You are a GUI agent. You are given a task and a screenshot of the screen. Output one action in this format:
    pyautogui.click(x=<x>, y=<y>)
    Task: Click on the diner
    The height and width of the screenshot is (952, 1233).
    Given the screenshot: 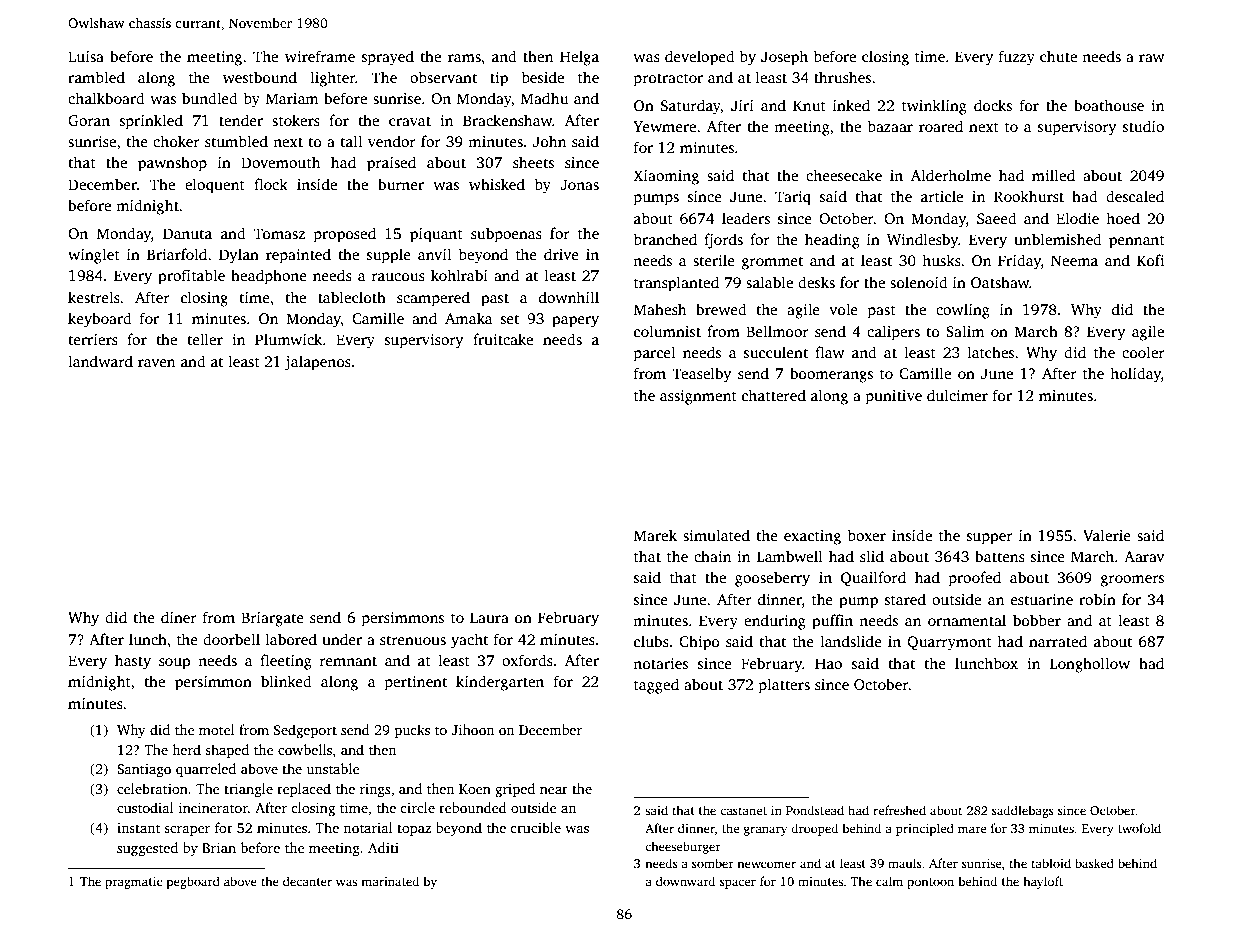 What is the action you would take?
    pyautogui.click(x=179, y=617)
